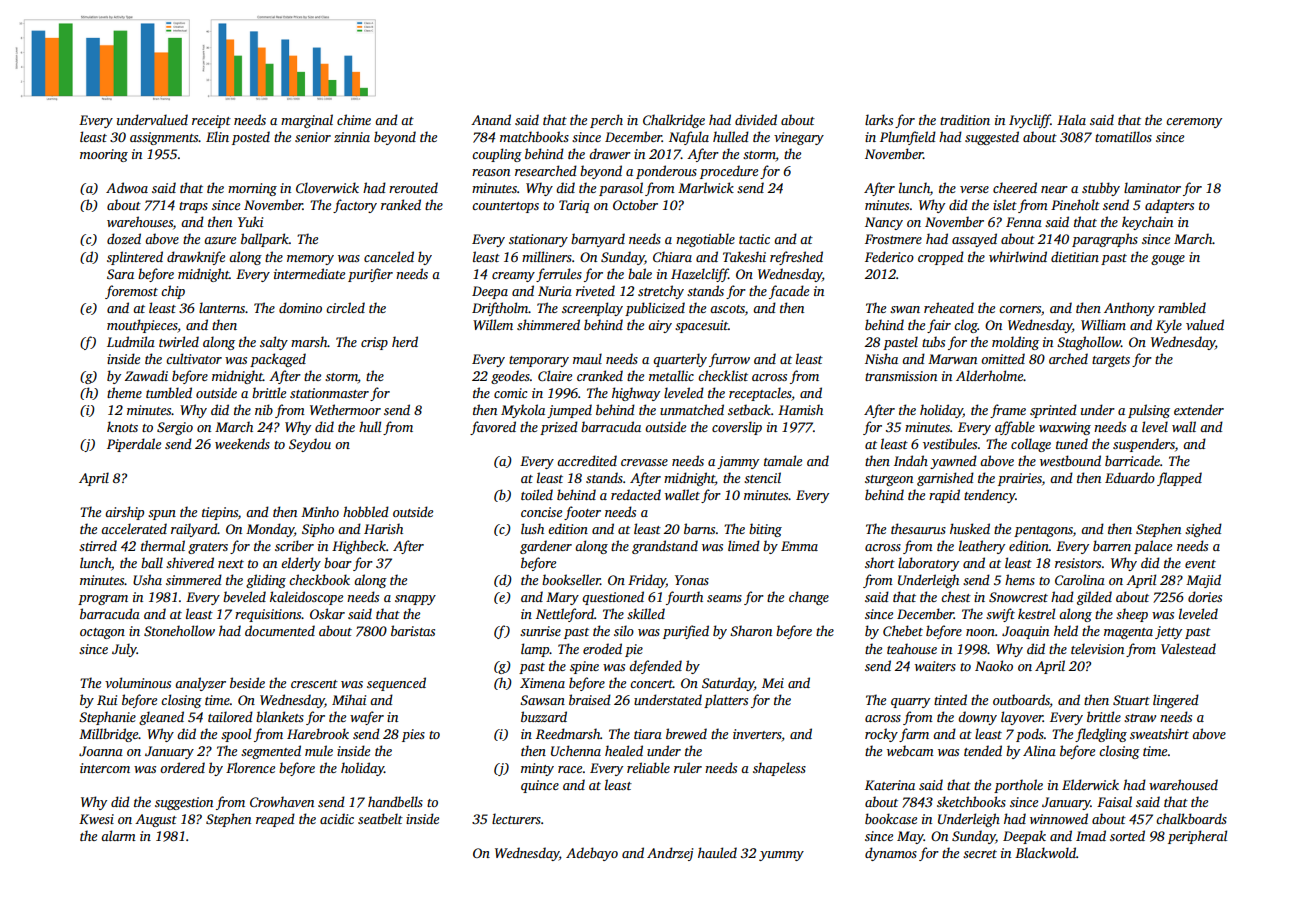 The height and width of the document is (924, 1308). Describe the element at coordinates (1182, 307) in the document. I see `rambled` at that location.
